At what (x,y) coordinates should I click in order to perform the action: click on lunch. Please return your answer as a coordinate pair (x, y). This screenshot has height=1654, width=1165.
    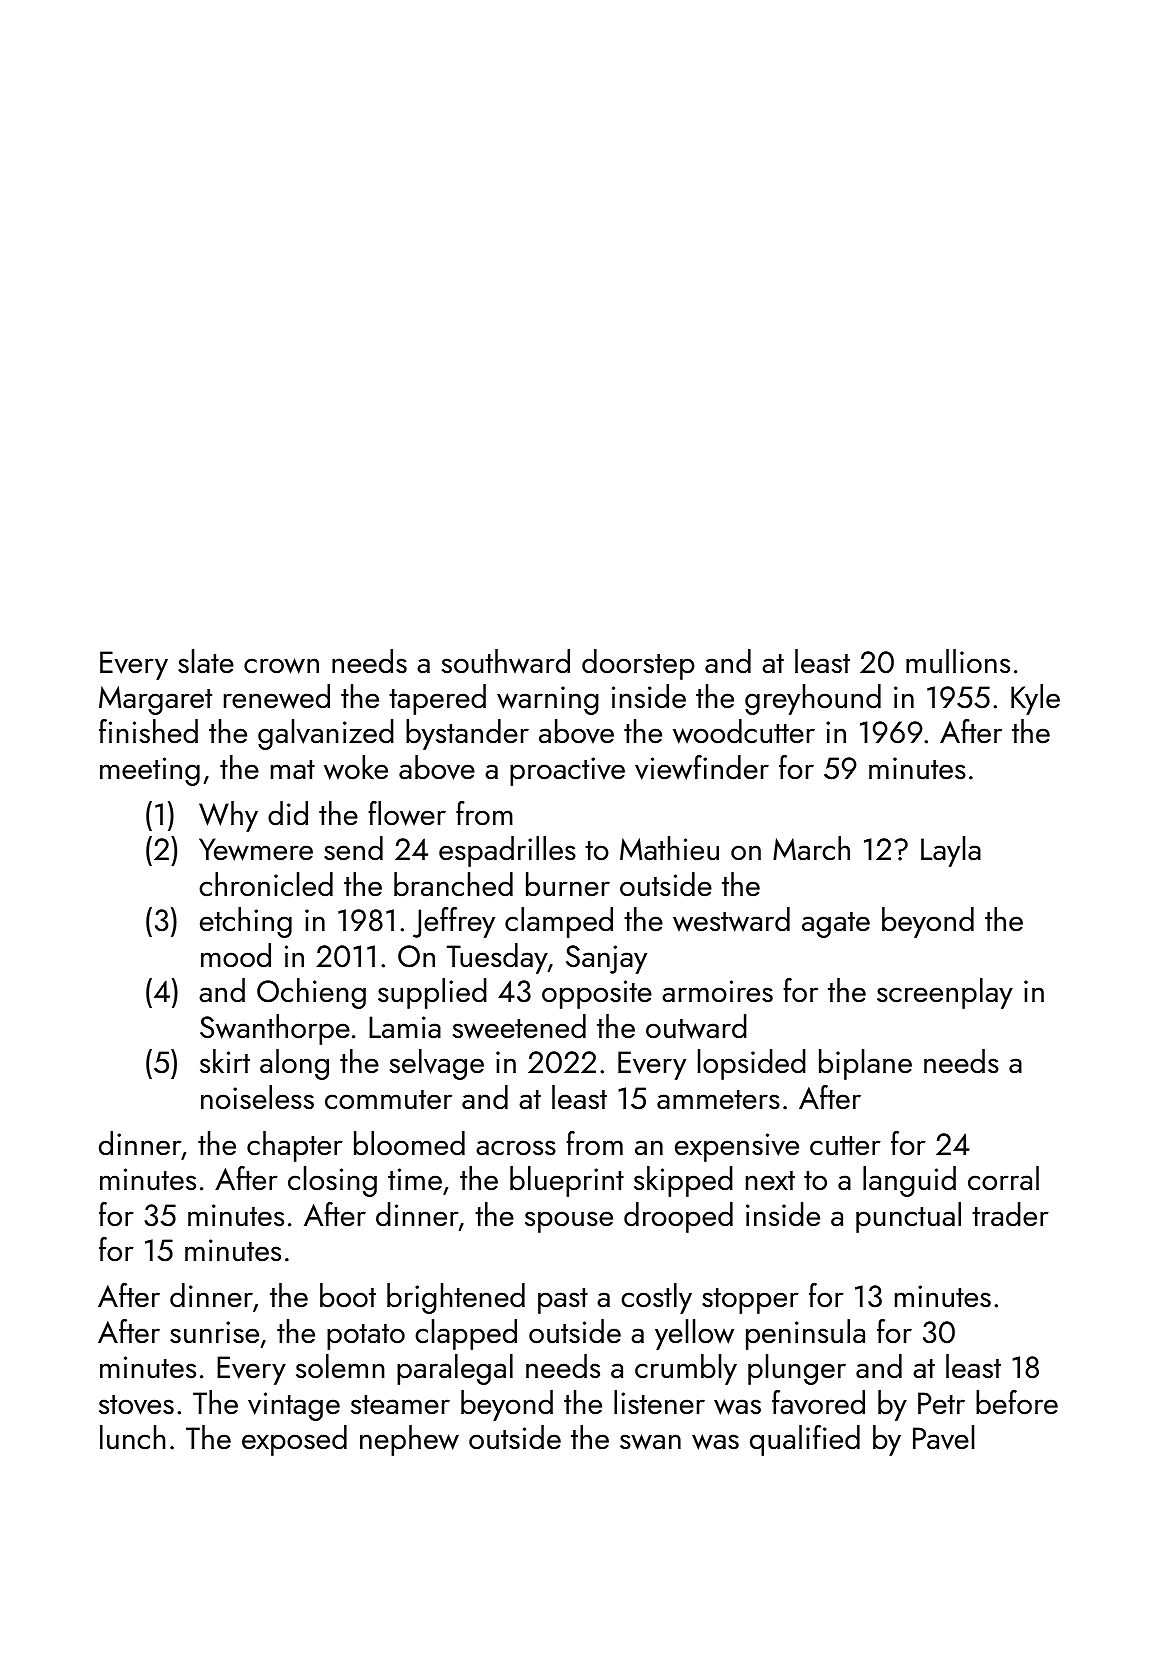
    Looking at the image, I should click on (133, 1437).
